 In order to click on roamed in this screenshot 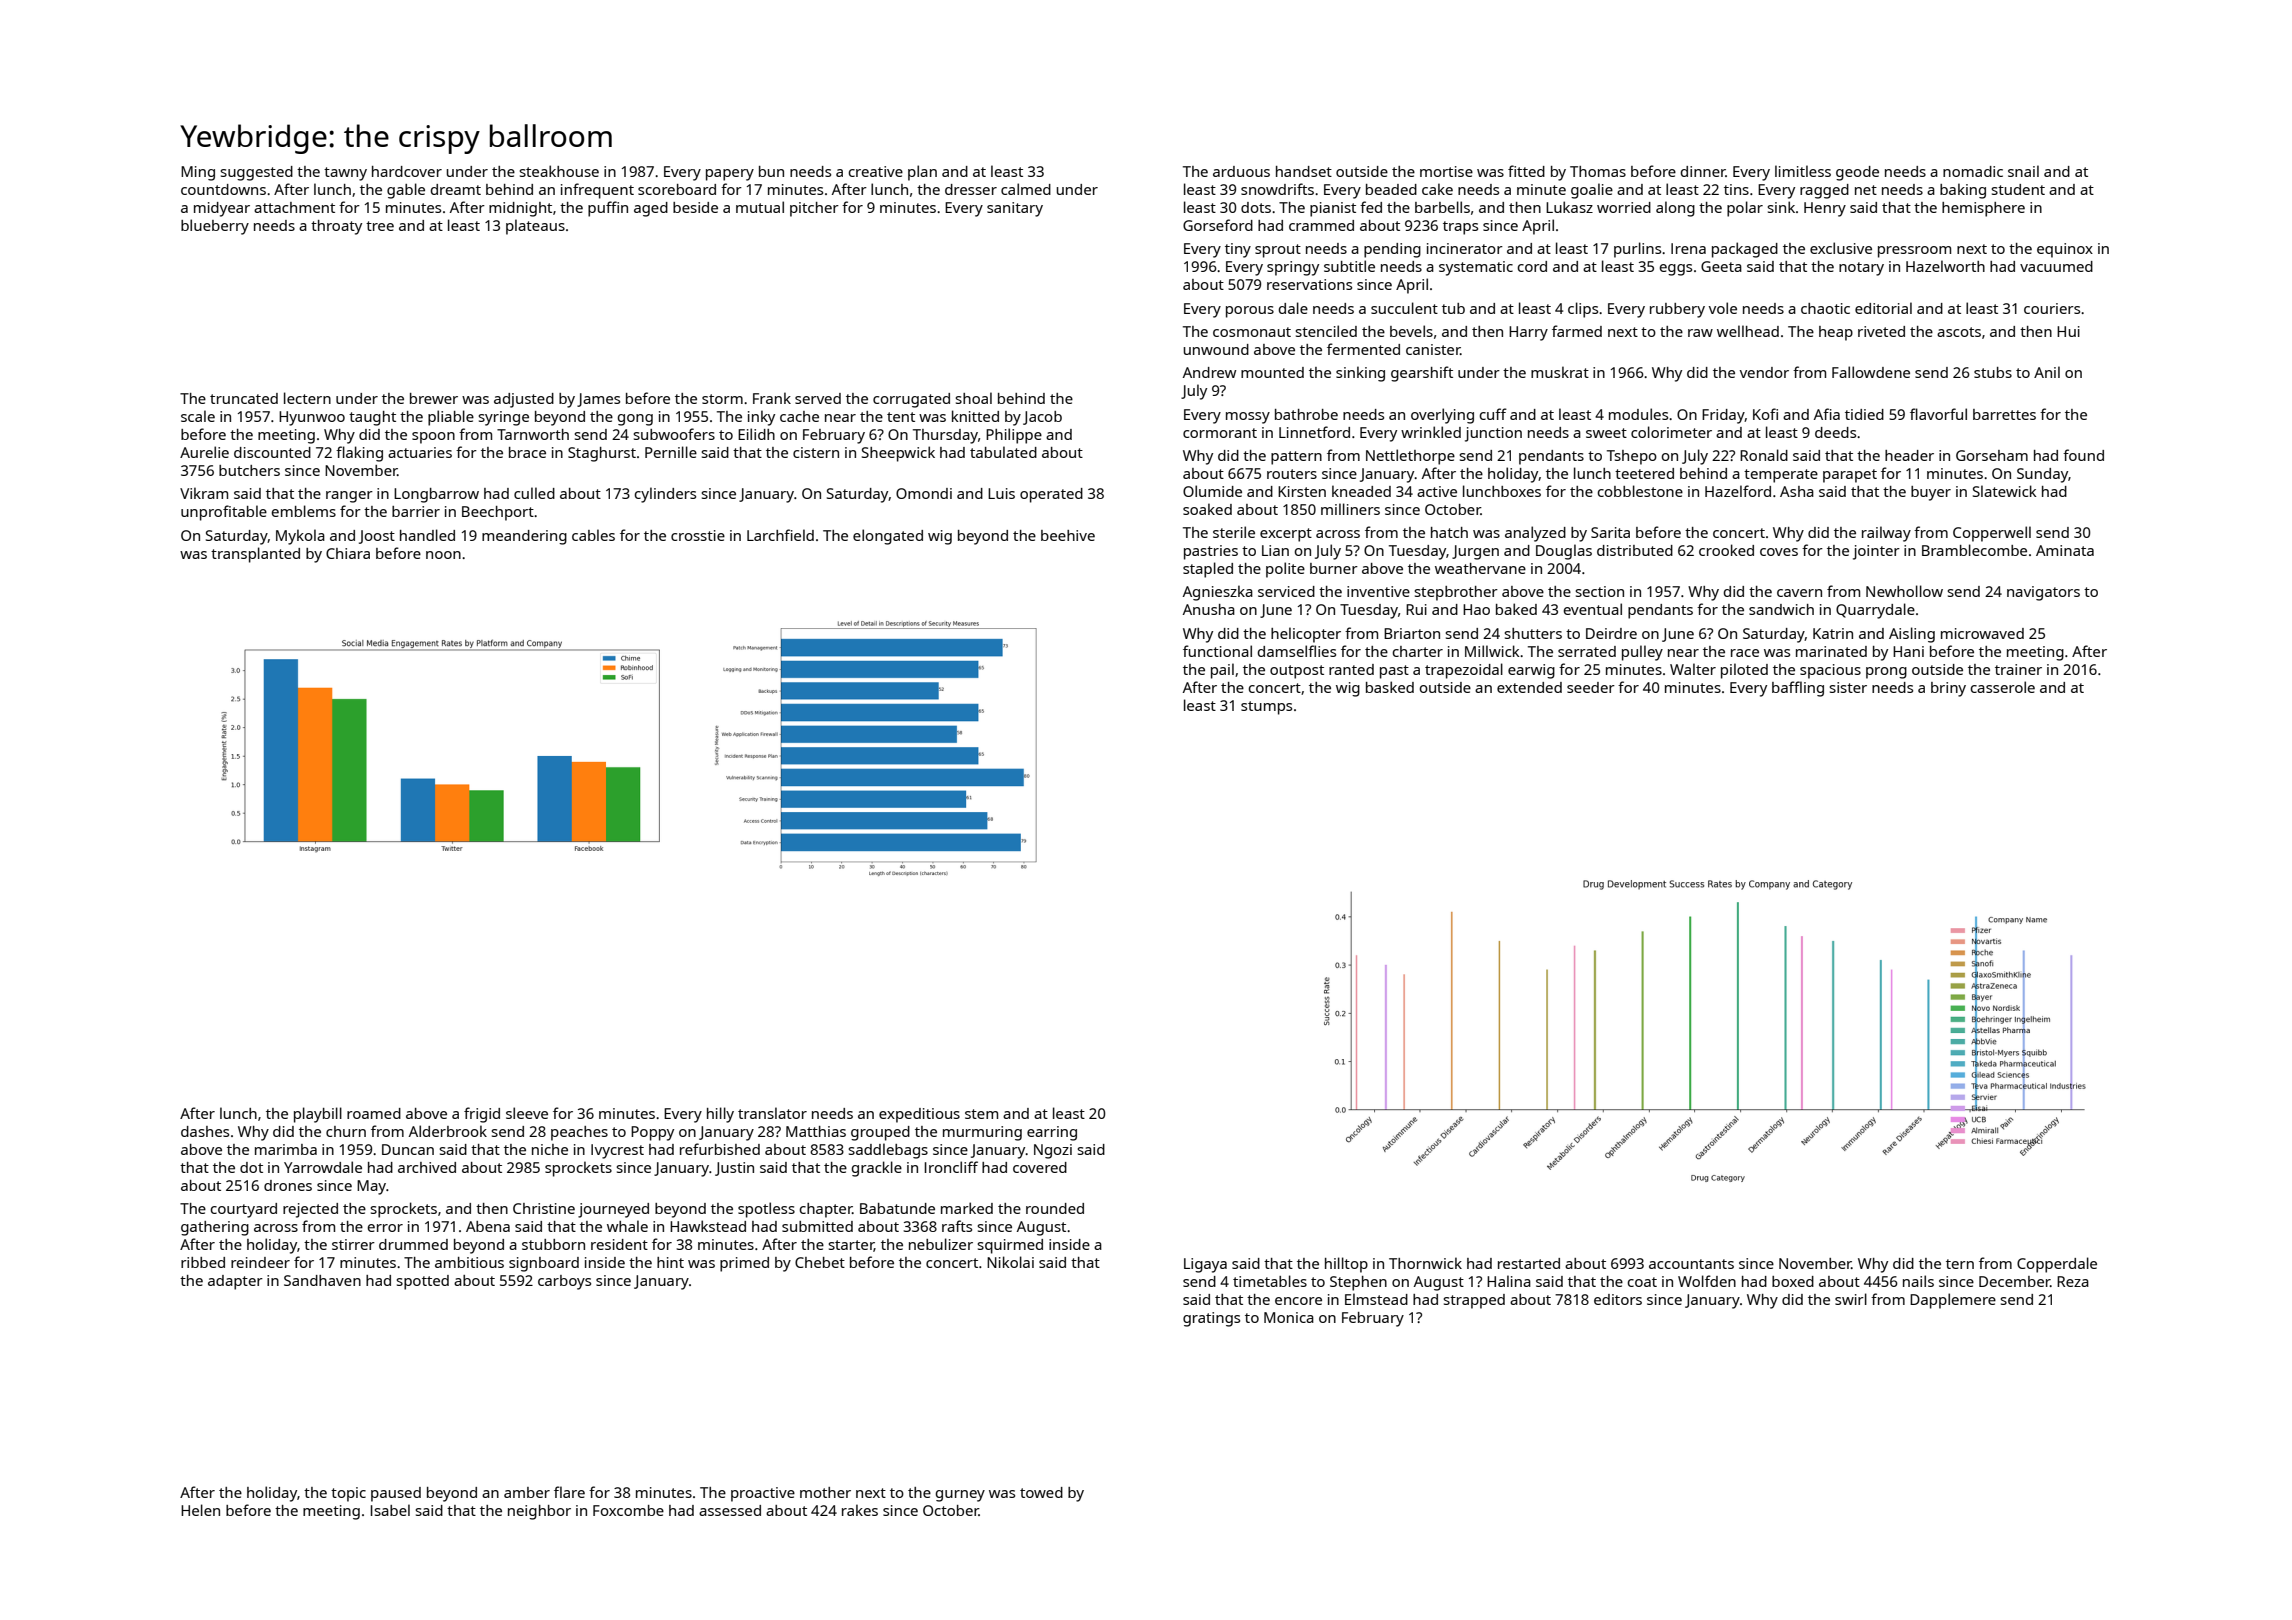, I will do `click(374, 1113)`.
